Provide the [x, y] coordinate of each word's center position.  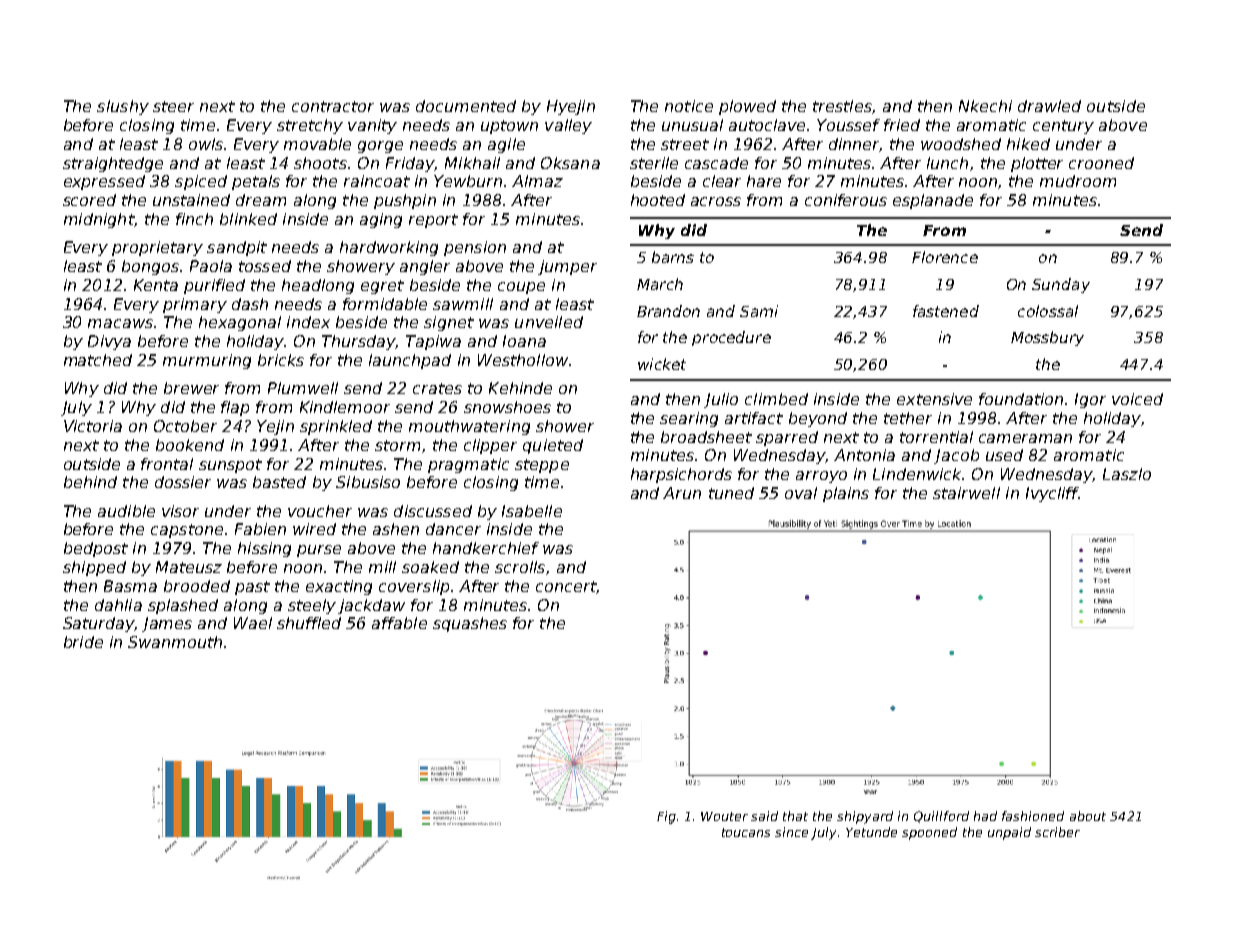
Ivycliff [1052, 494]
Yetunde [871, 832]
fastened [946, 311]
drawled [1049, 106]
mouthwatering [469, 427]
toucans [746, 832]
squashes [470, 624]
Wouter [724, 816]
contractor [333, 106]
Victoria [93, 426]
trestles [842, 106]
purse [319, 551]
